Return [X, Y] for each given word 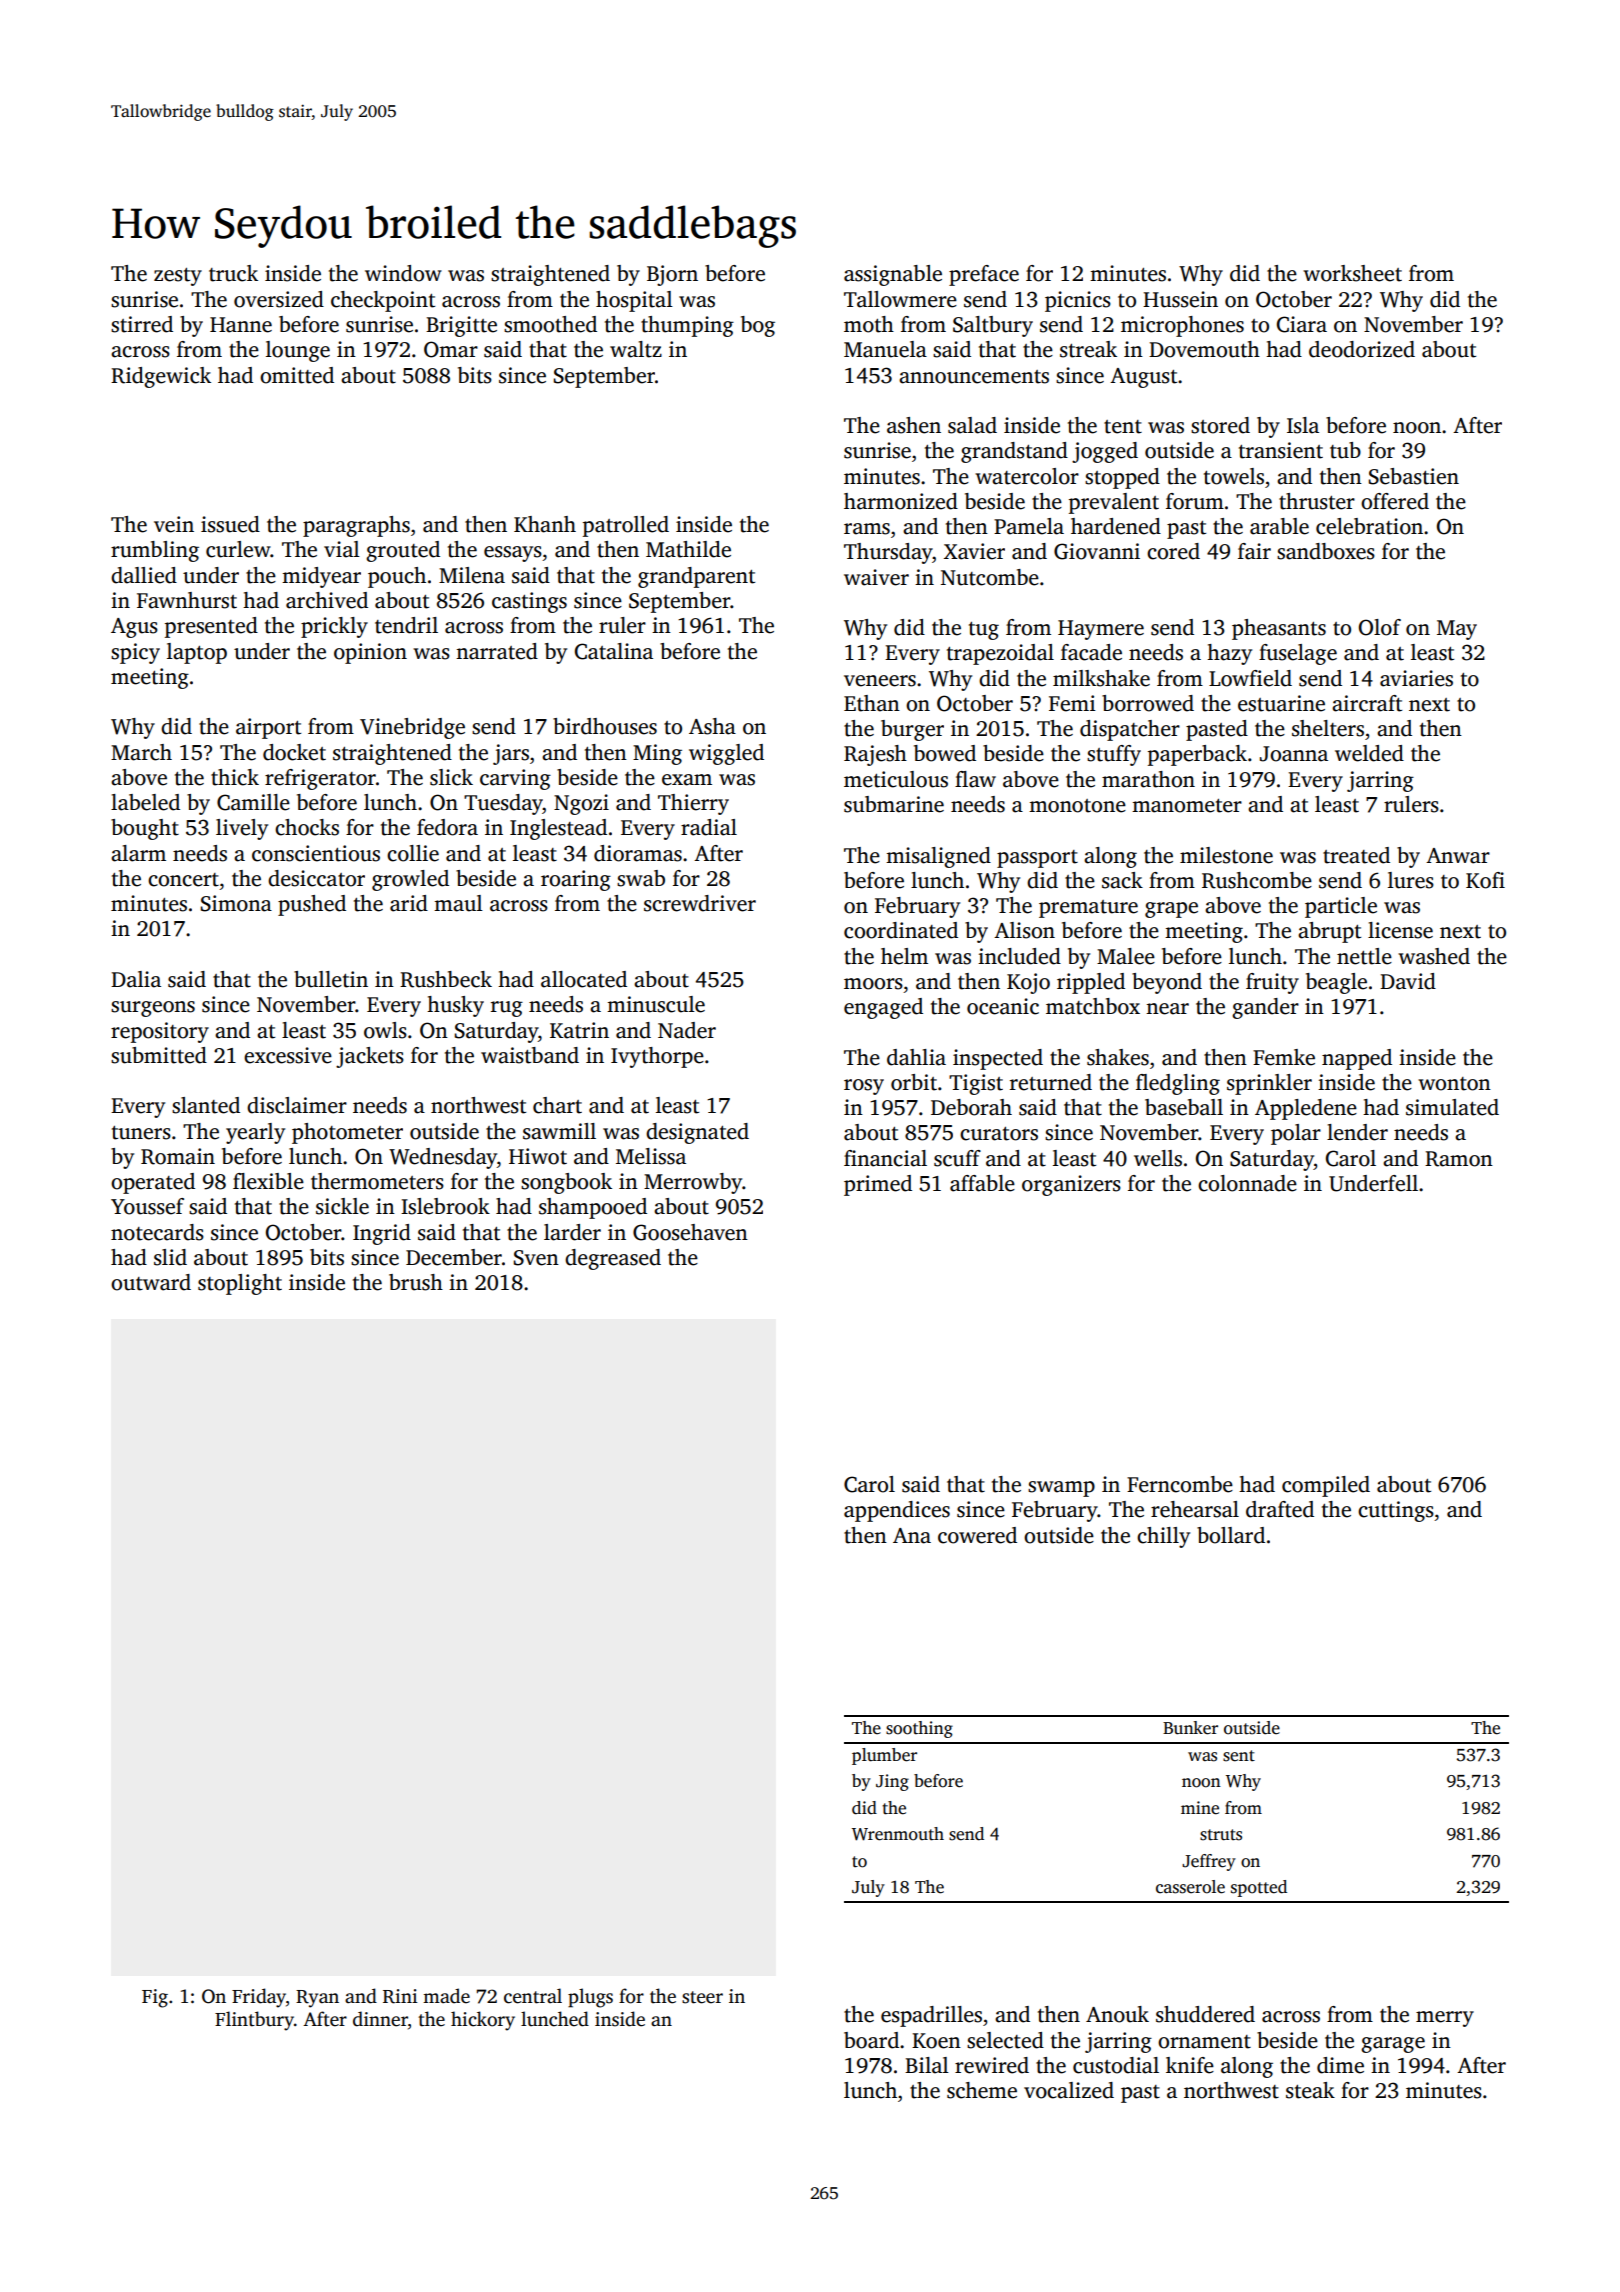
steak [1310, 2090]
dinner [380, 2019]
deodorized [1362, 349]
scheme [982, 2090]
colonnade [1247, 1183]
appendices [897, 1511]
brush [416, 1282]
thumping [687, 326]
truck [233, 273]
